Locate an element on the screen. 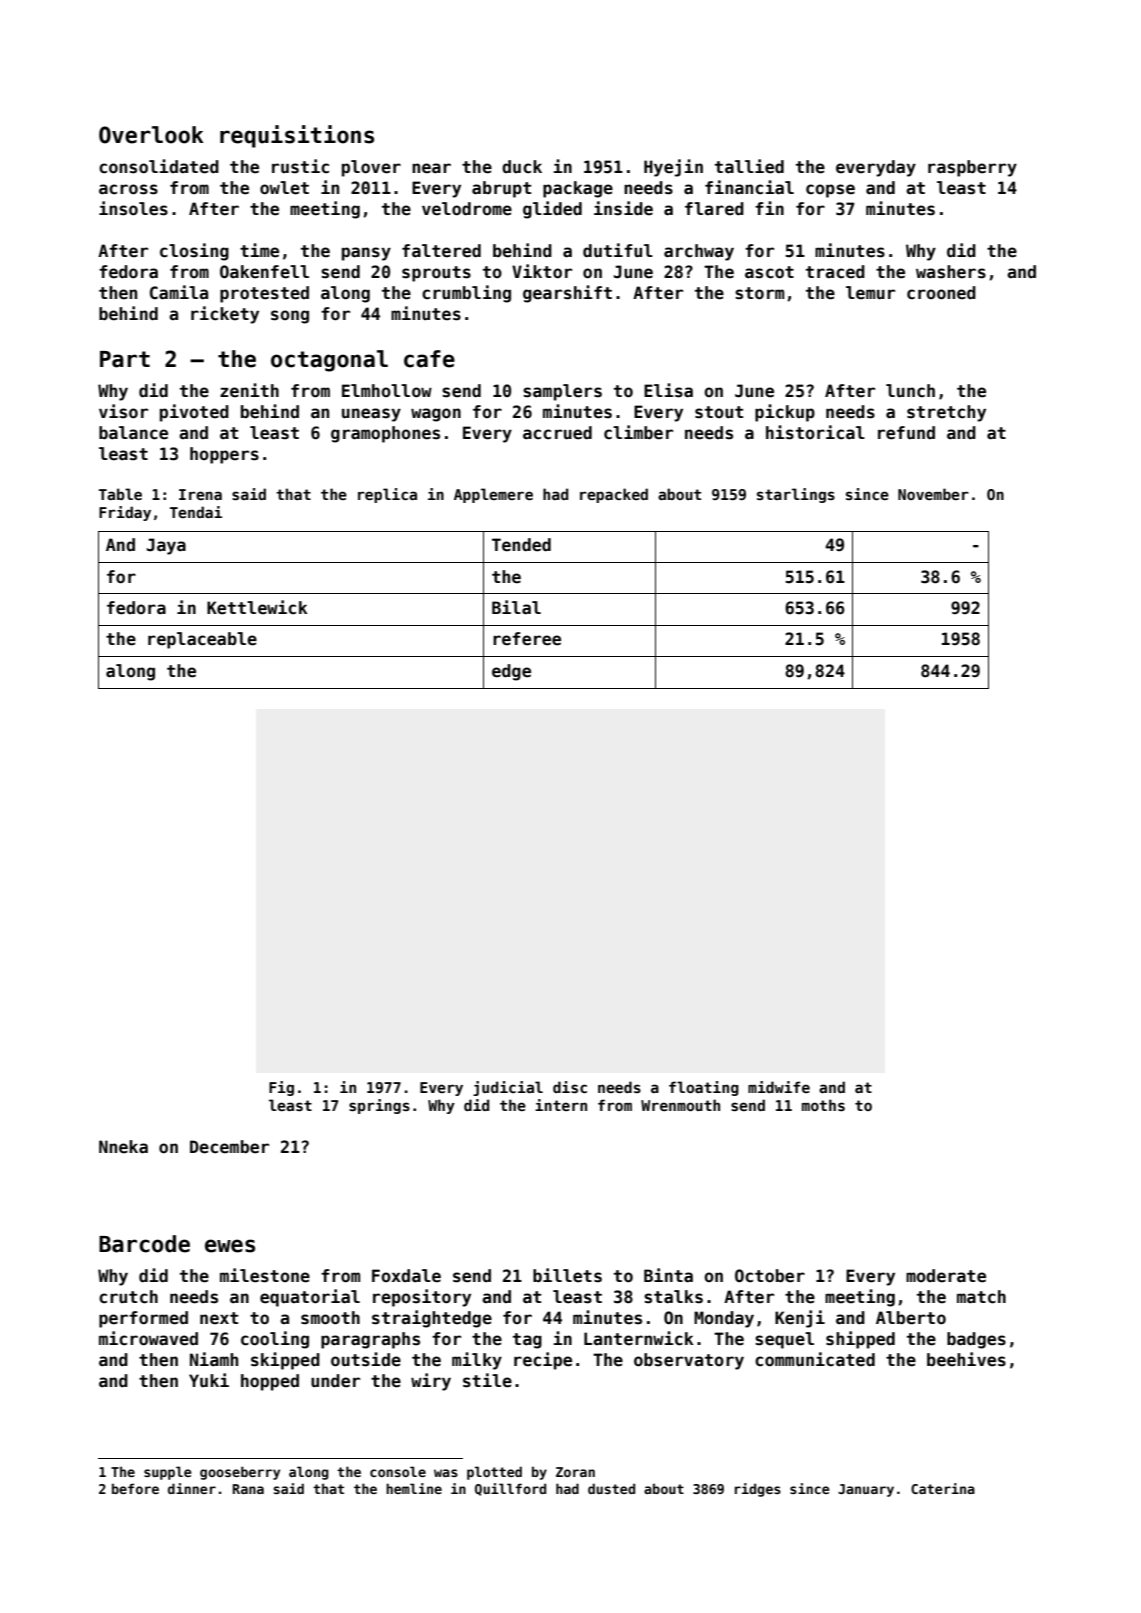 The width and height of the screenshot is (1141, 1613). before is located at coordinates (135, 1488).
